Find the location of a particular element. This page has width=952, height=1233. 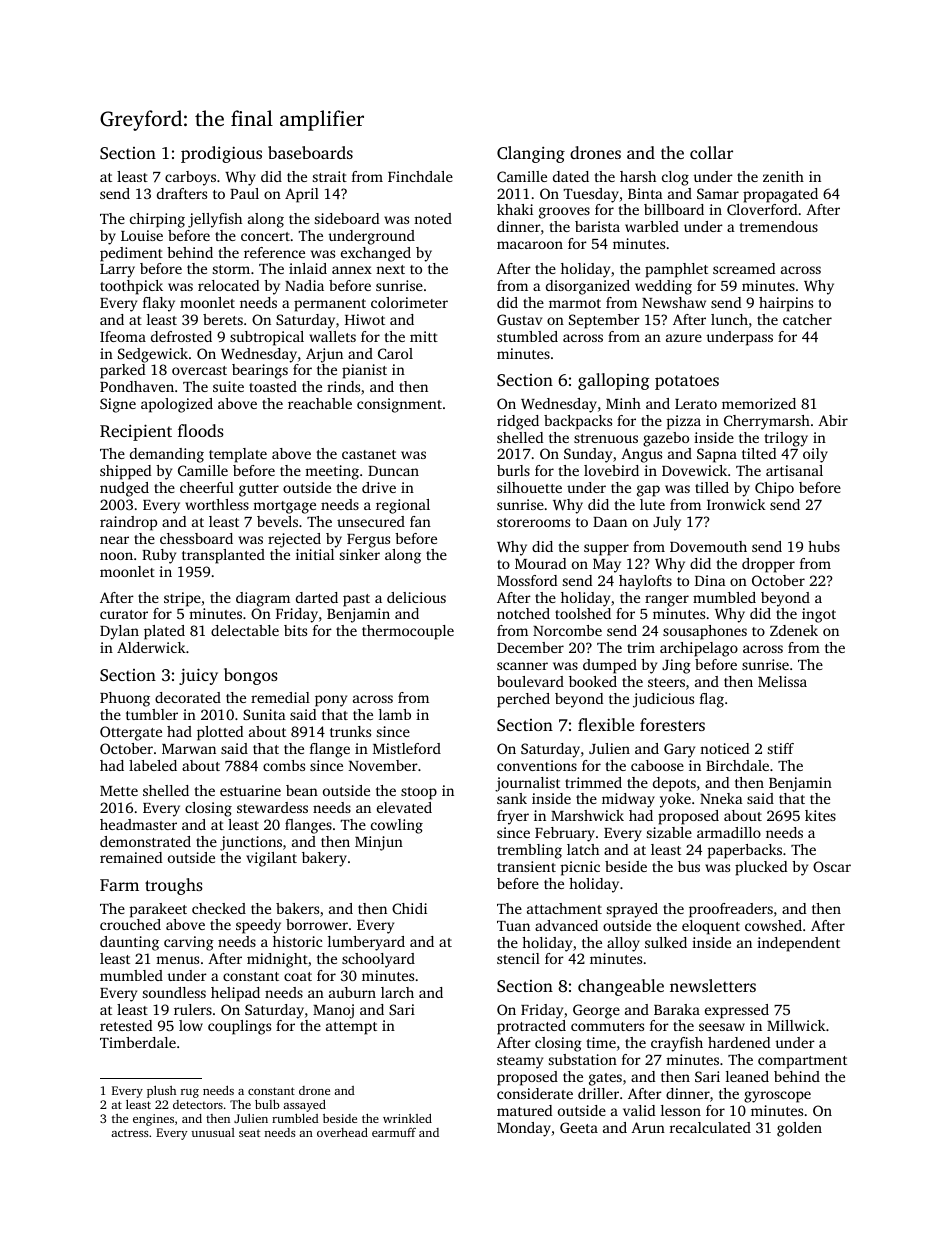

khaki is located at coordinates (515, 209).
